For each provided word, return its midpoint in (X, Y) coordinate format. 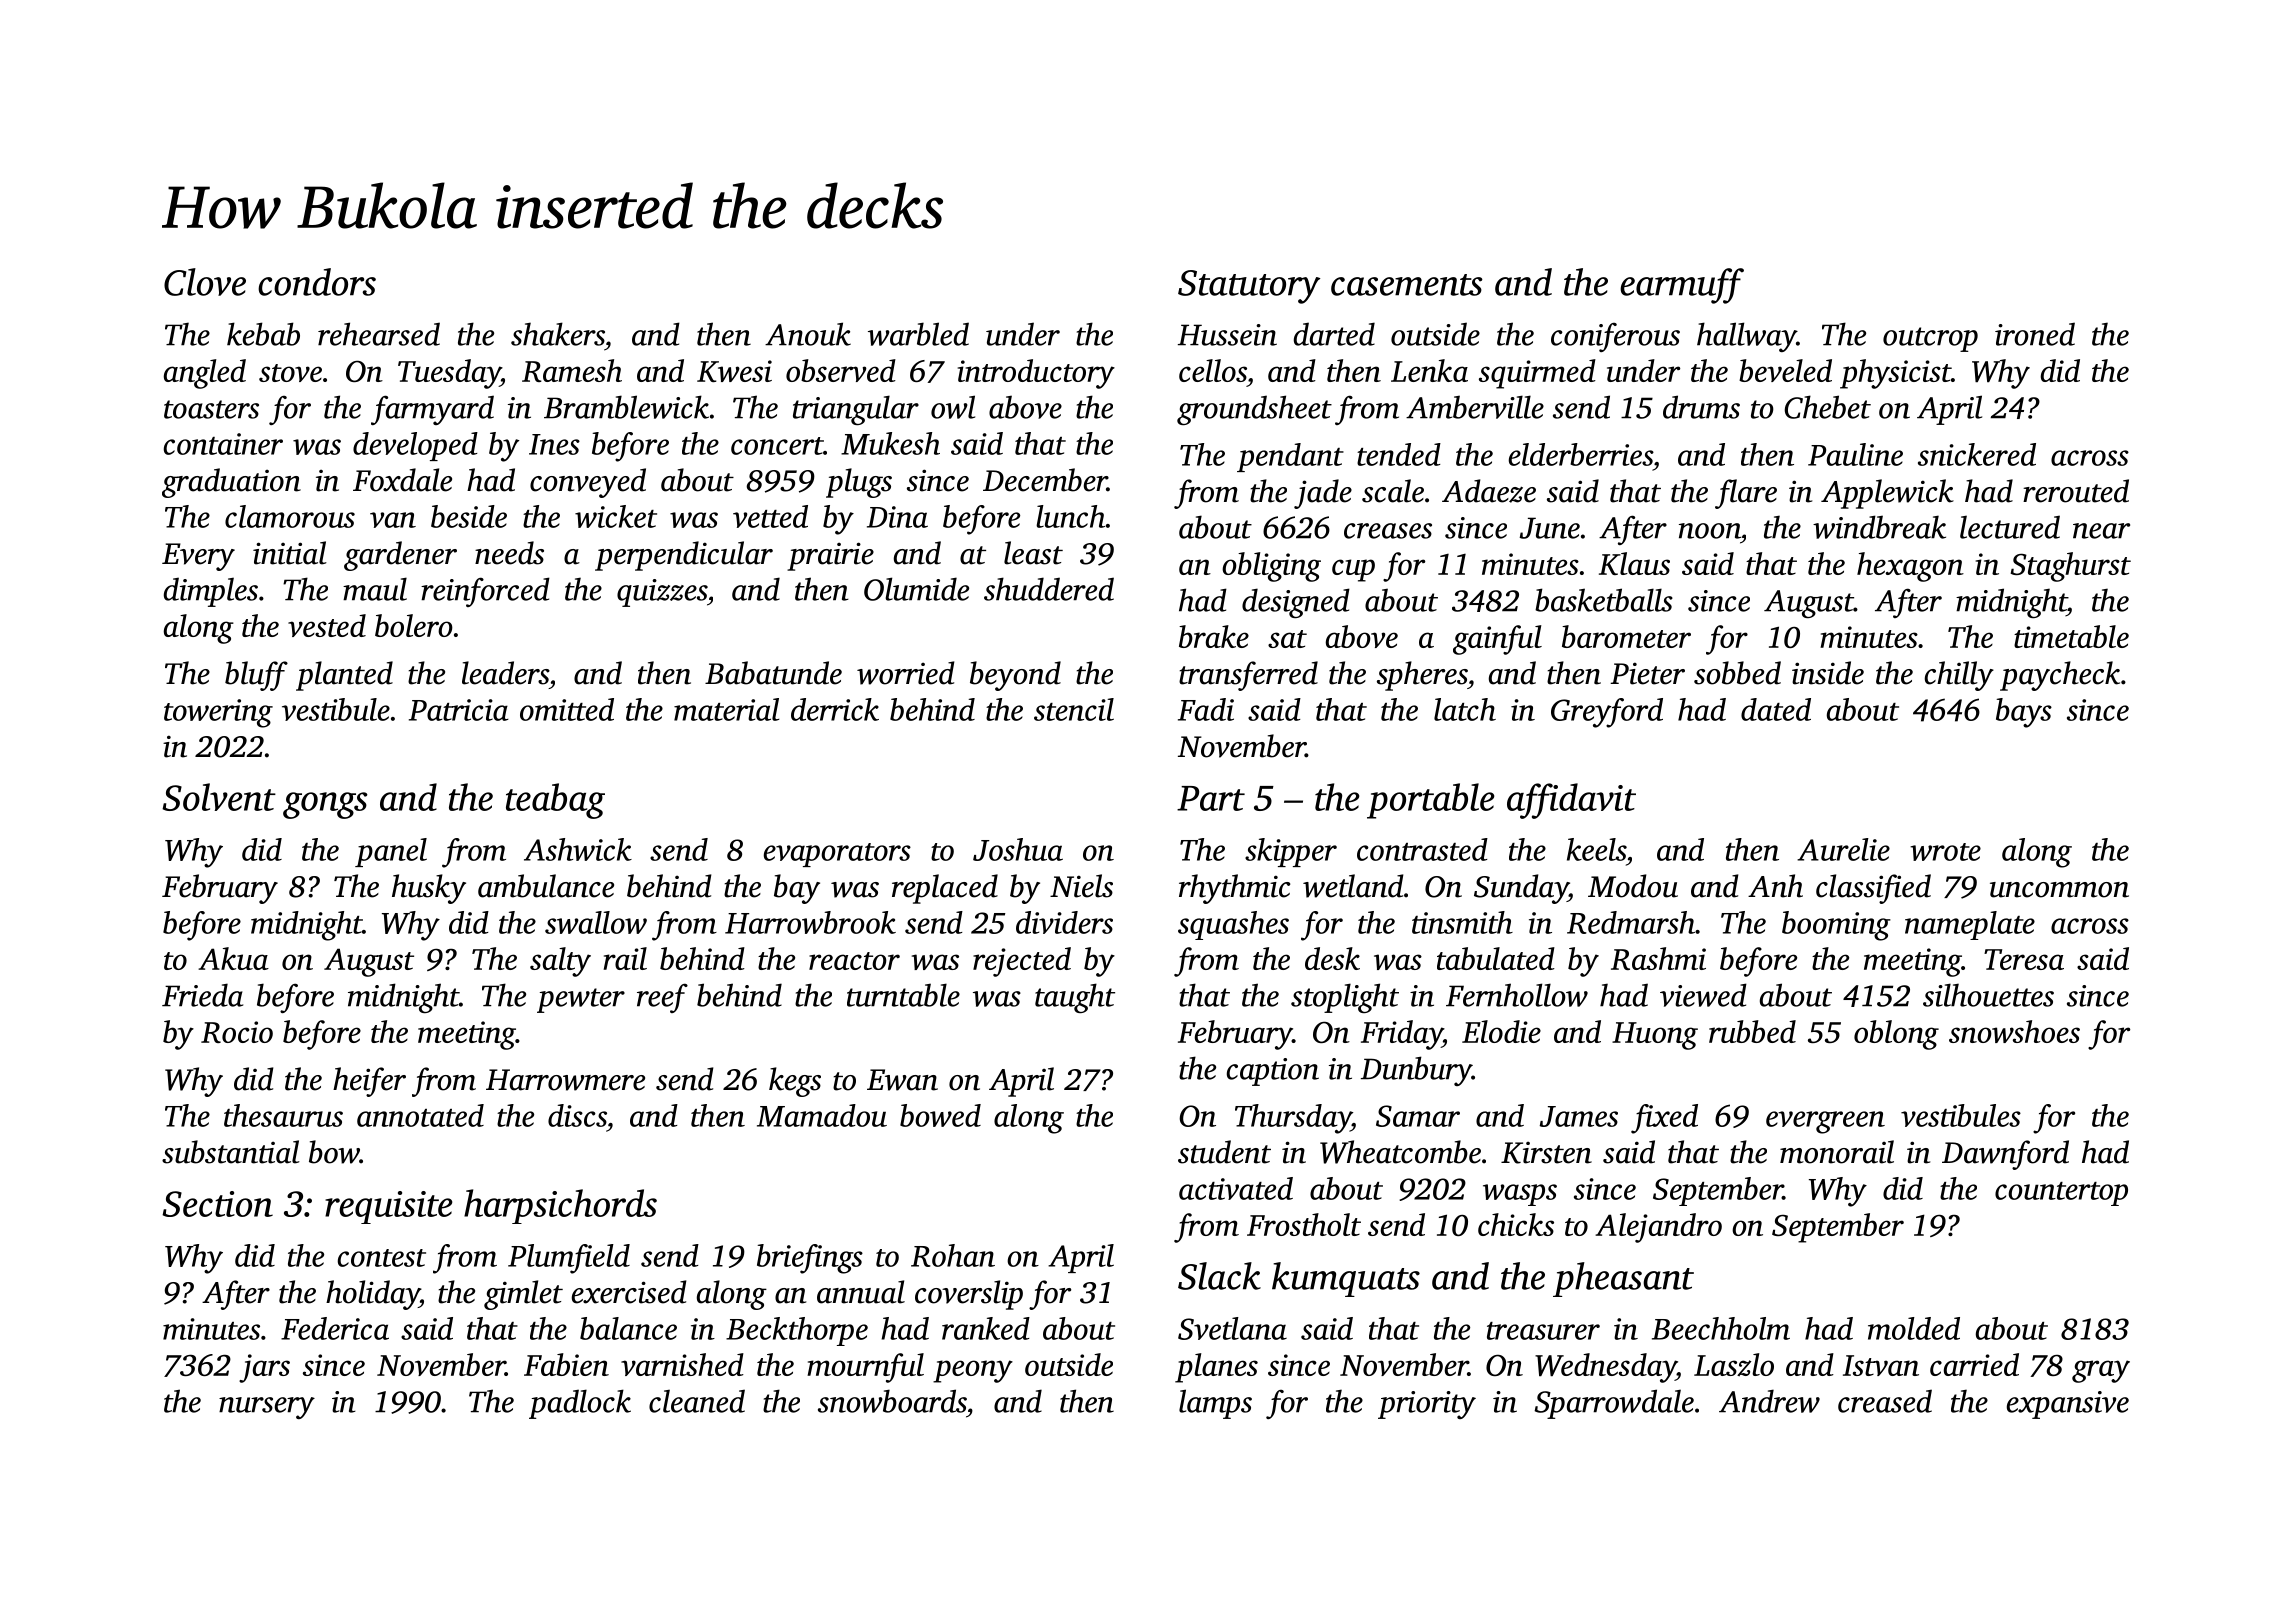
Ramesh (572, 370)
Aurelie (1843, 849)
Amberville (1475, 407)
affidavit (1571, 801)
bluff (256, 676)
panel (391, 852)
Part (1211, 798)
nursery (267, 1408)
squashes (1233, 925)
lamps (1215, 1404)
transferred (1248, 676)
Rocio (237, 1032)
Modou (1633, 886)
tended (1399, 454)
